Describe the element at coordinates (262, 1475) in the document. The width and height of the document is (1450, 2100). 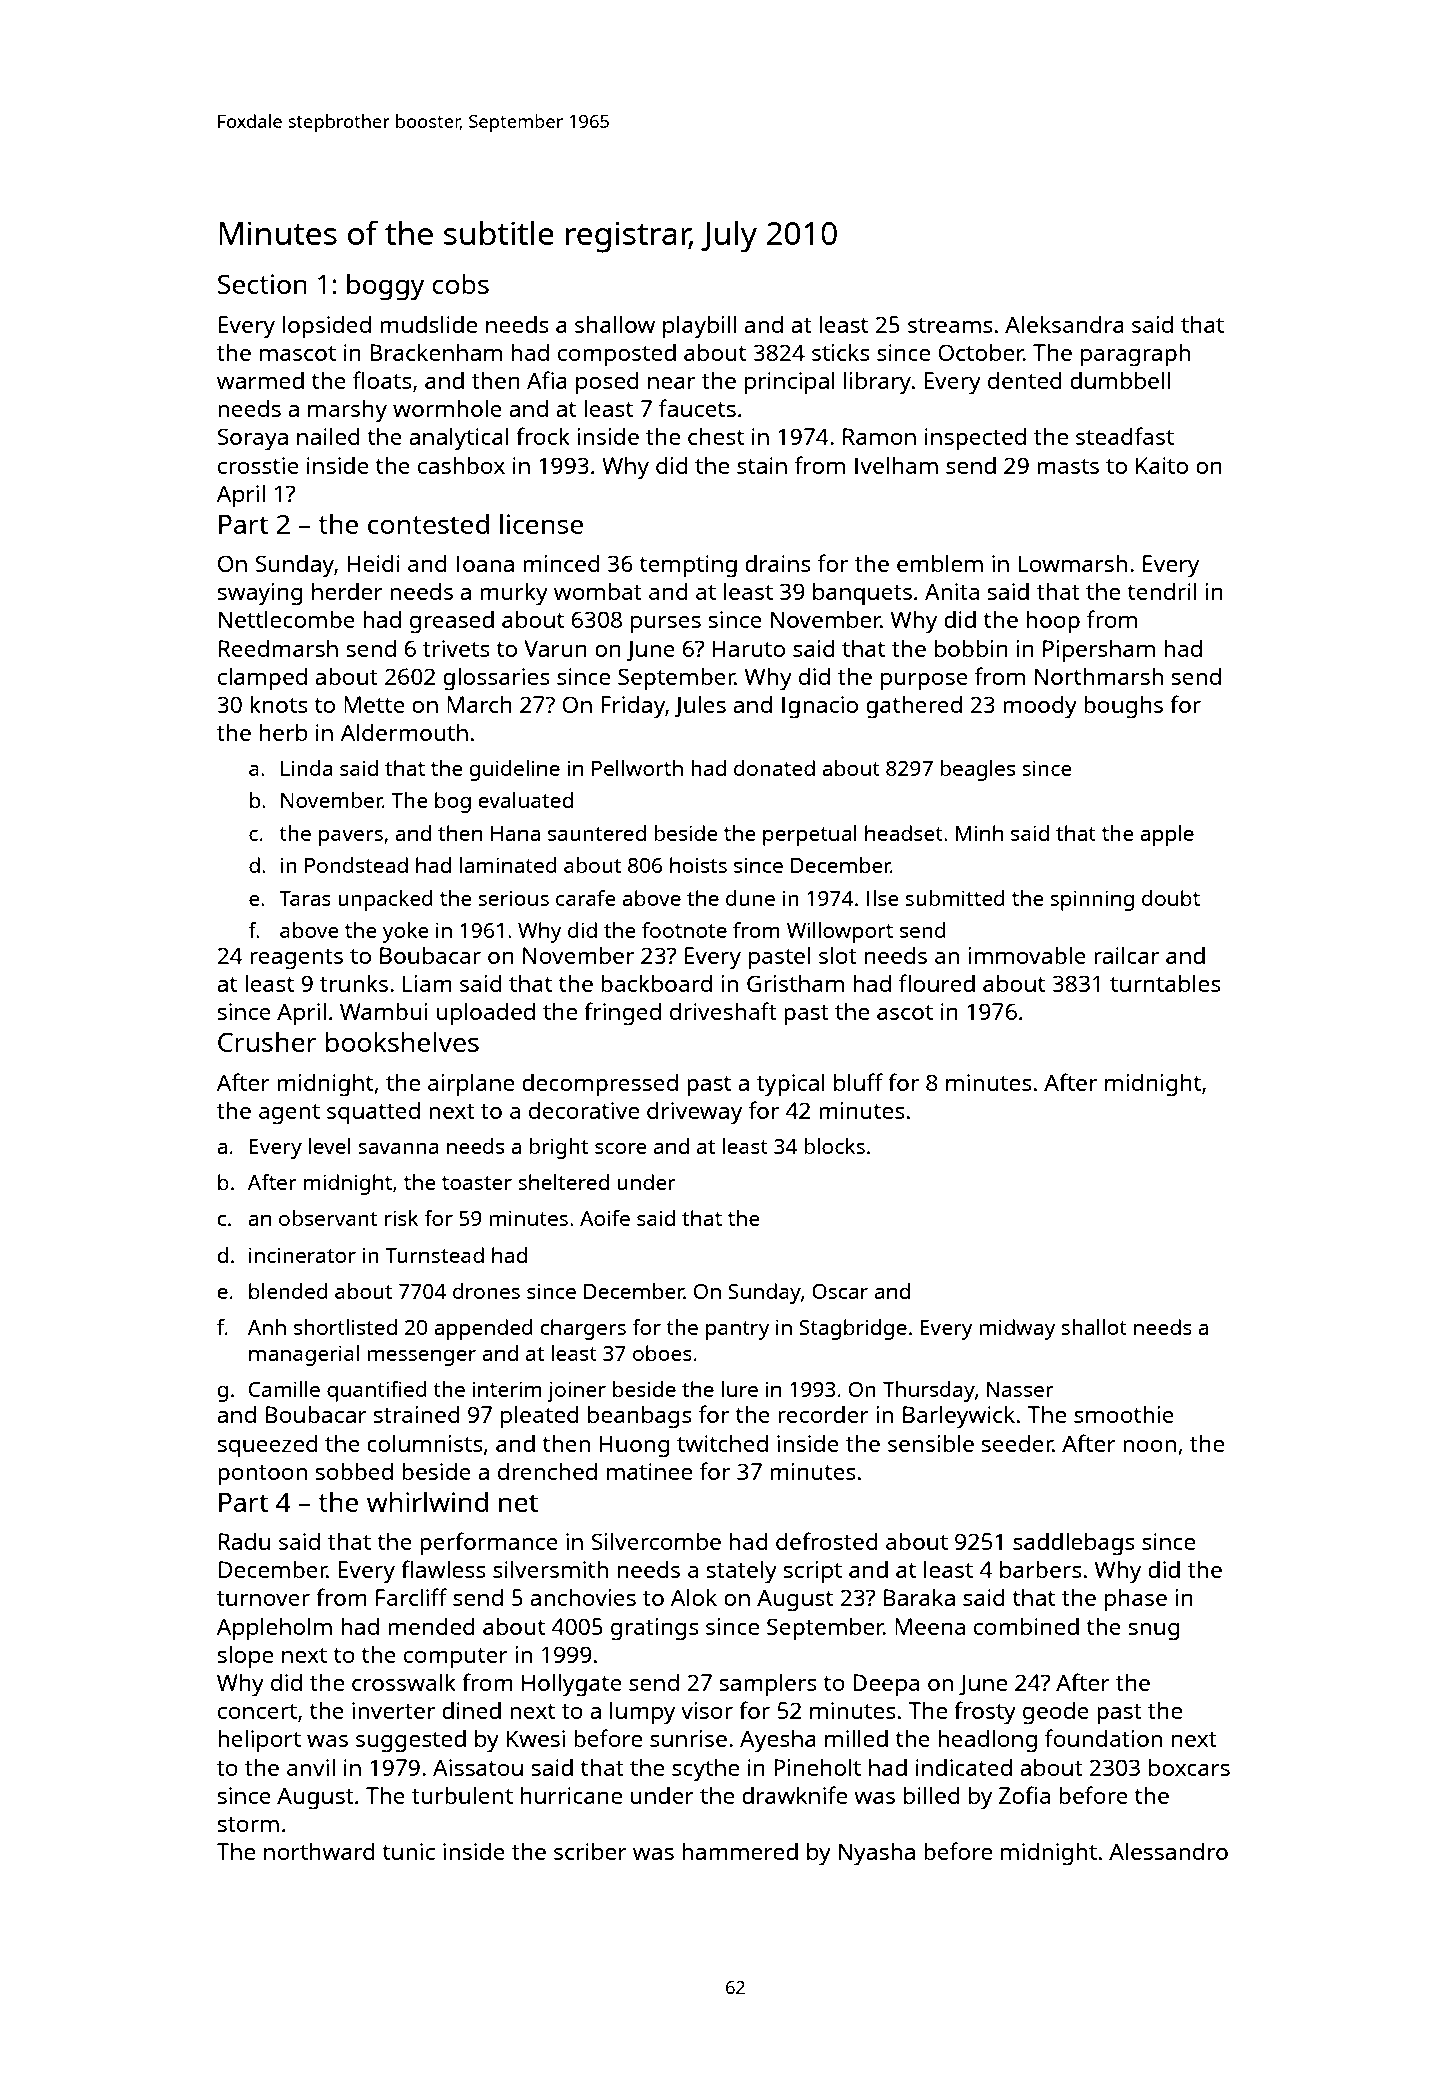
I see `pontoon` at that location.
